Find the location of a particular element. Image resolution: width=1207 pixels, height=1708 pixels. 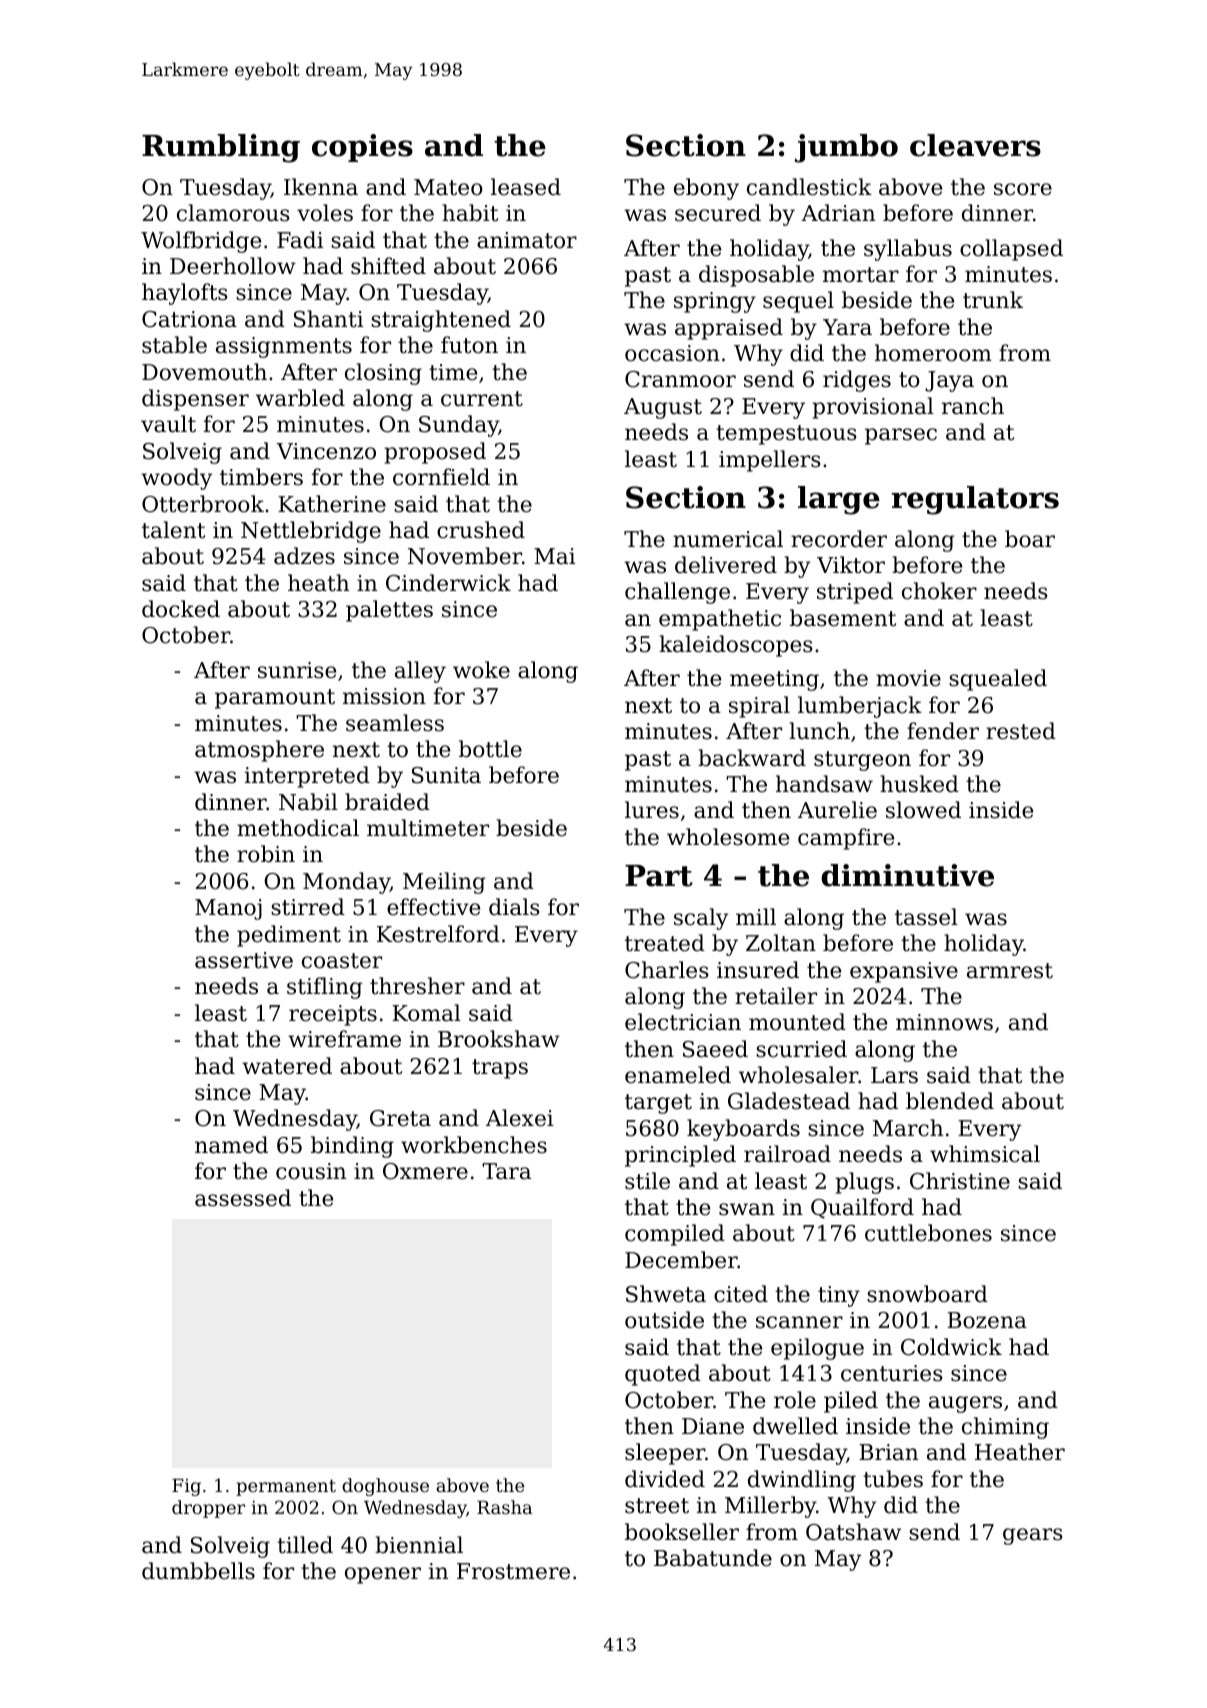

bottle is located at coordinates (490, 749).
